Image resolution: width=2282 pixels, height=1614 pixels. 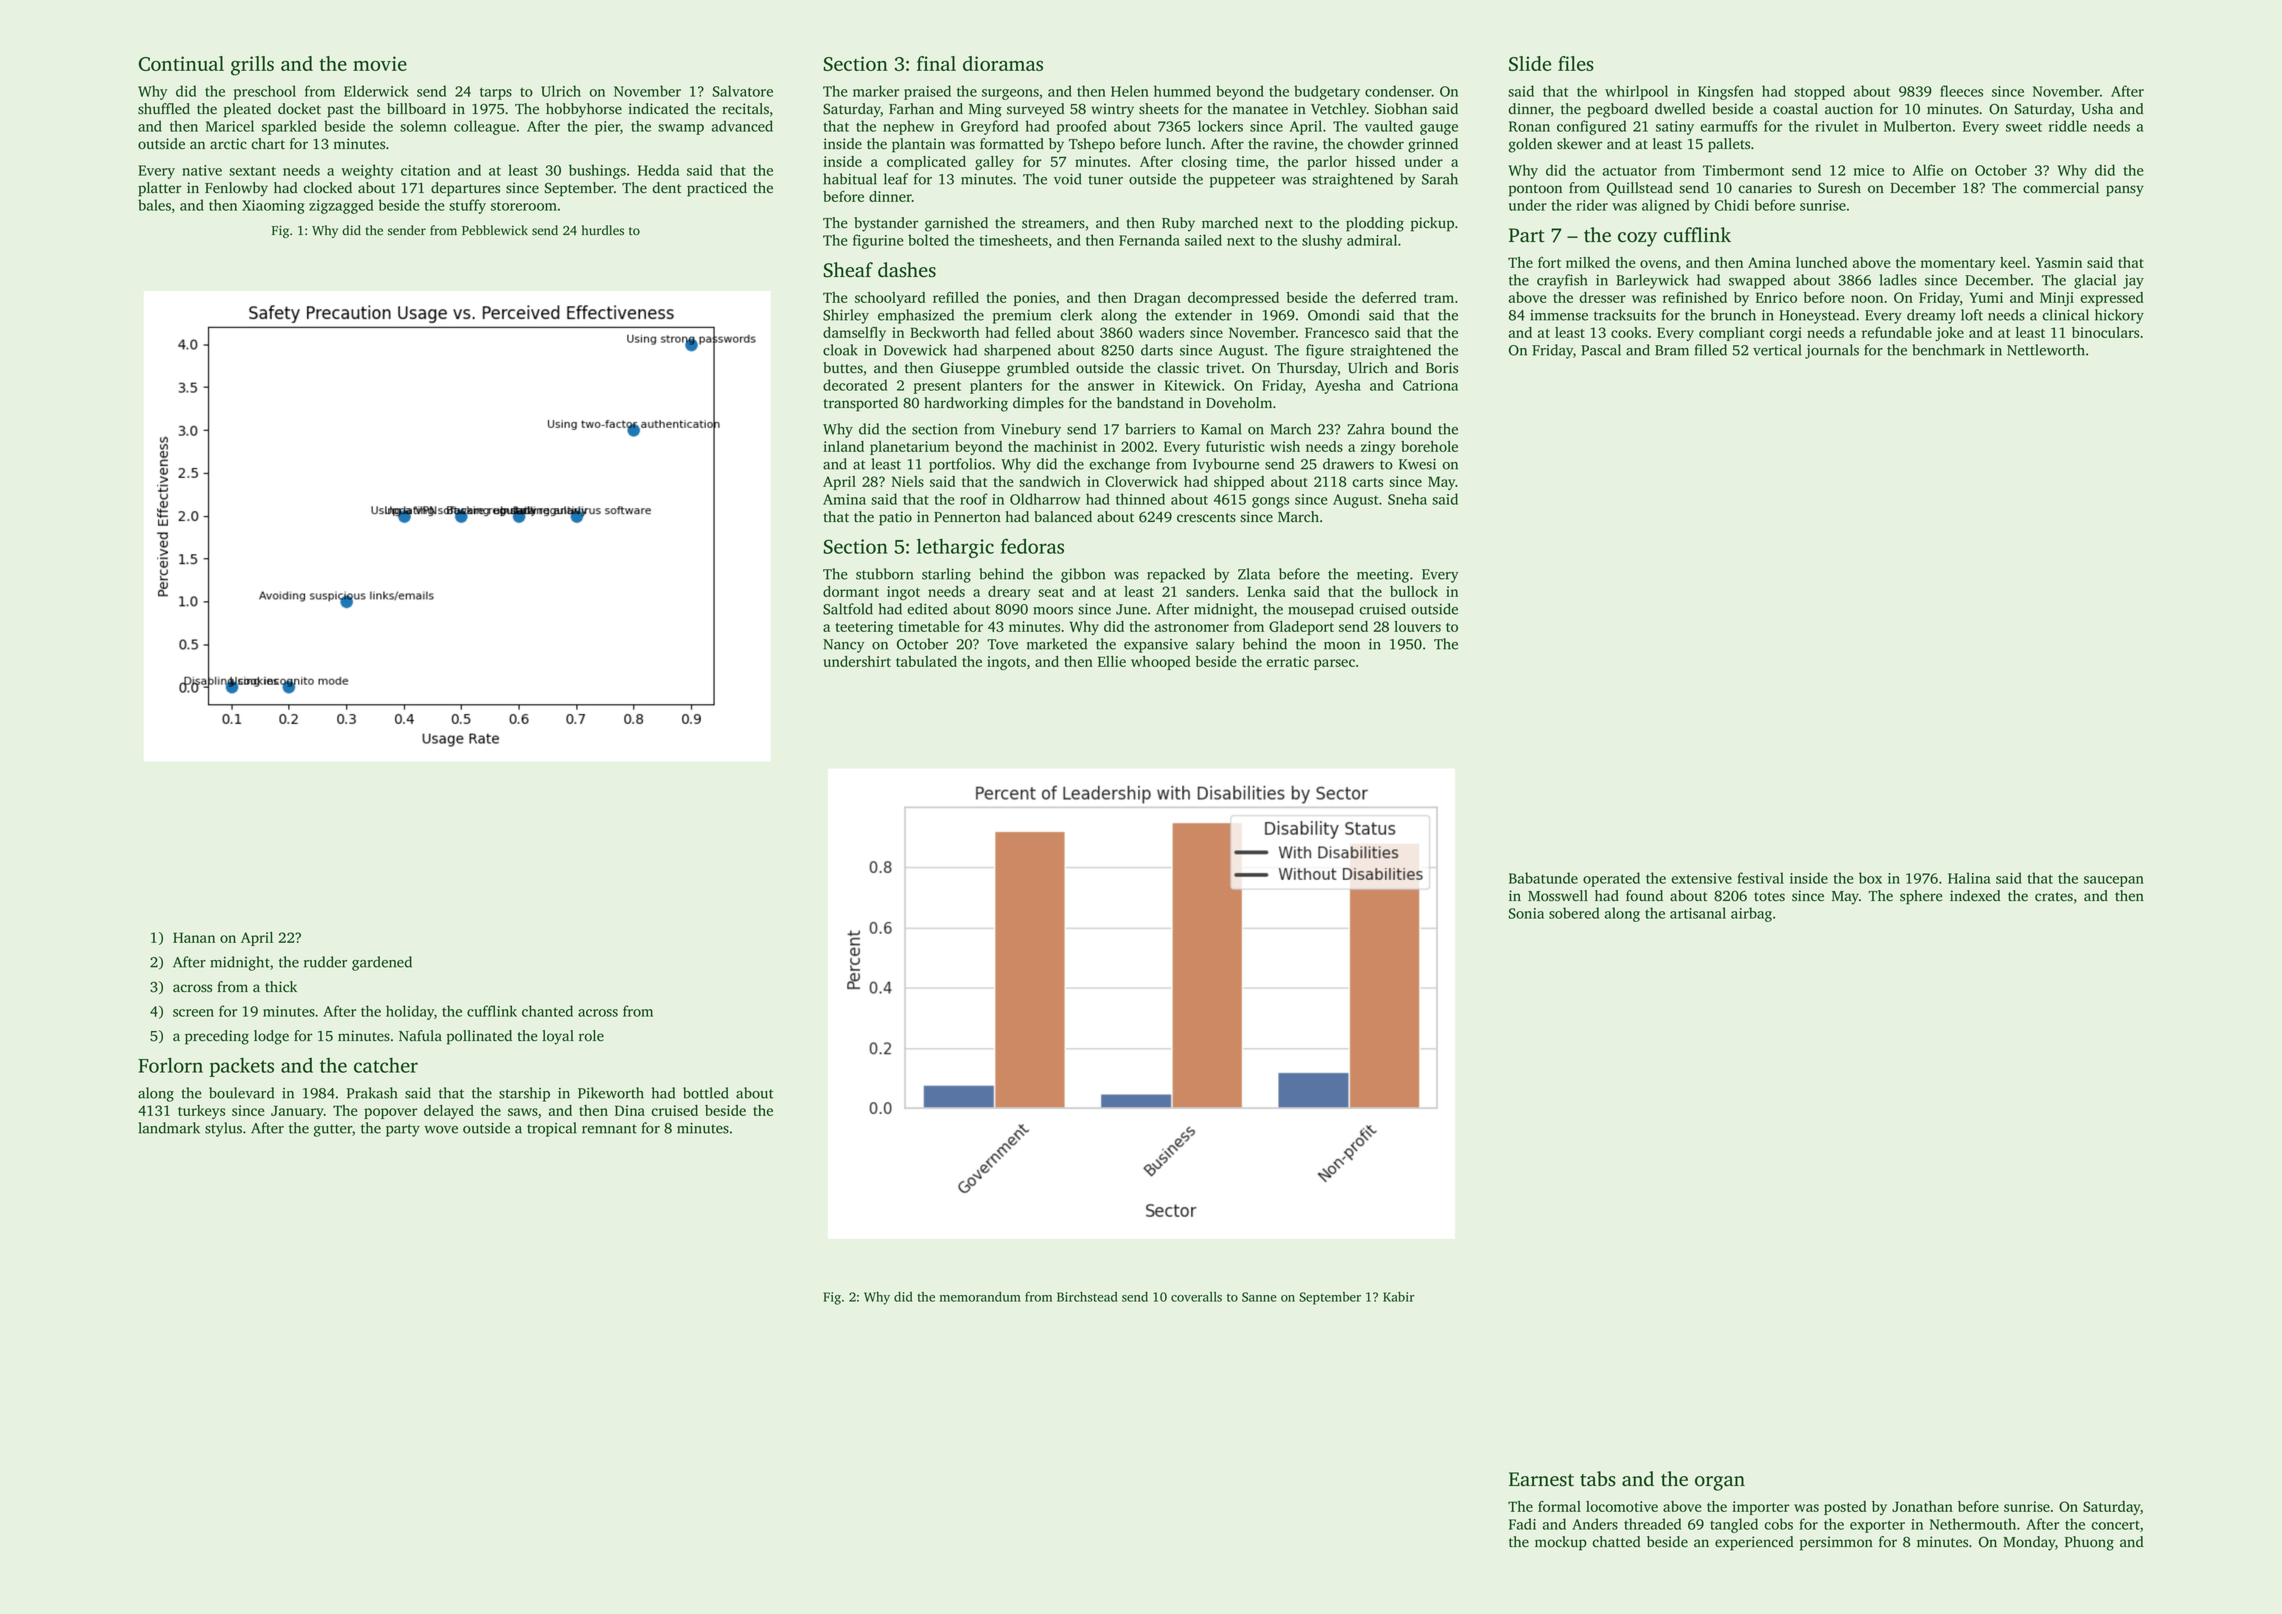 What do you see at coordinates (1442, 368) in the screenshot?
I see `Boris` at bounding box center [1442, 368].
